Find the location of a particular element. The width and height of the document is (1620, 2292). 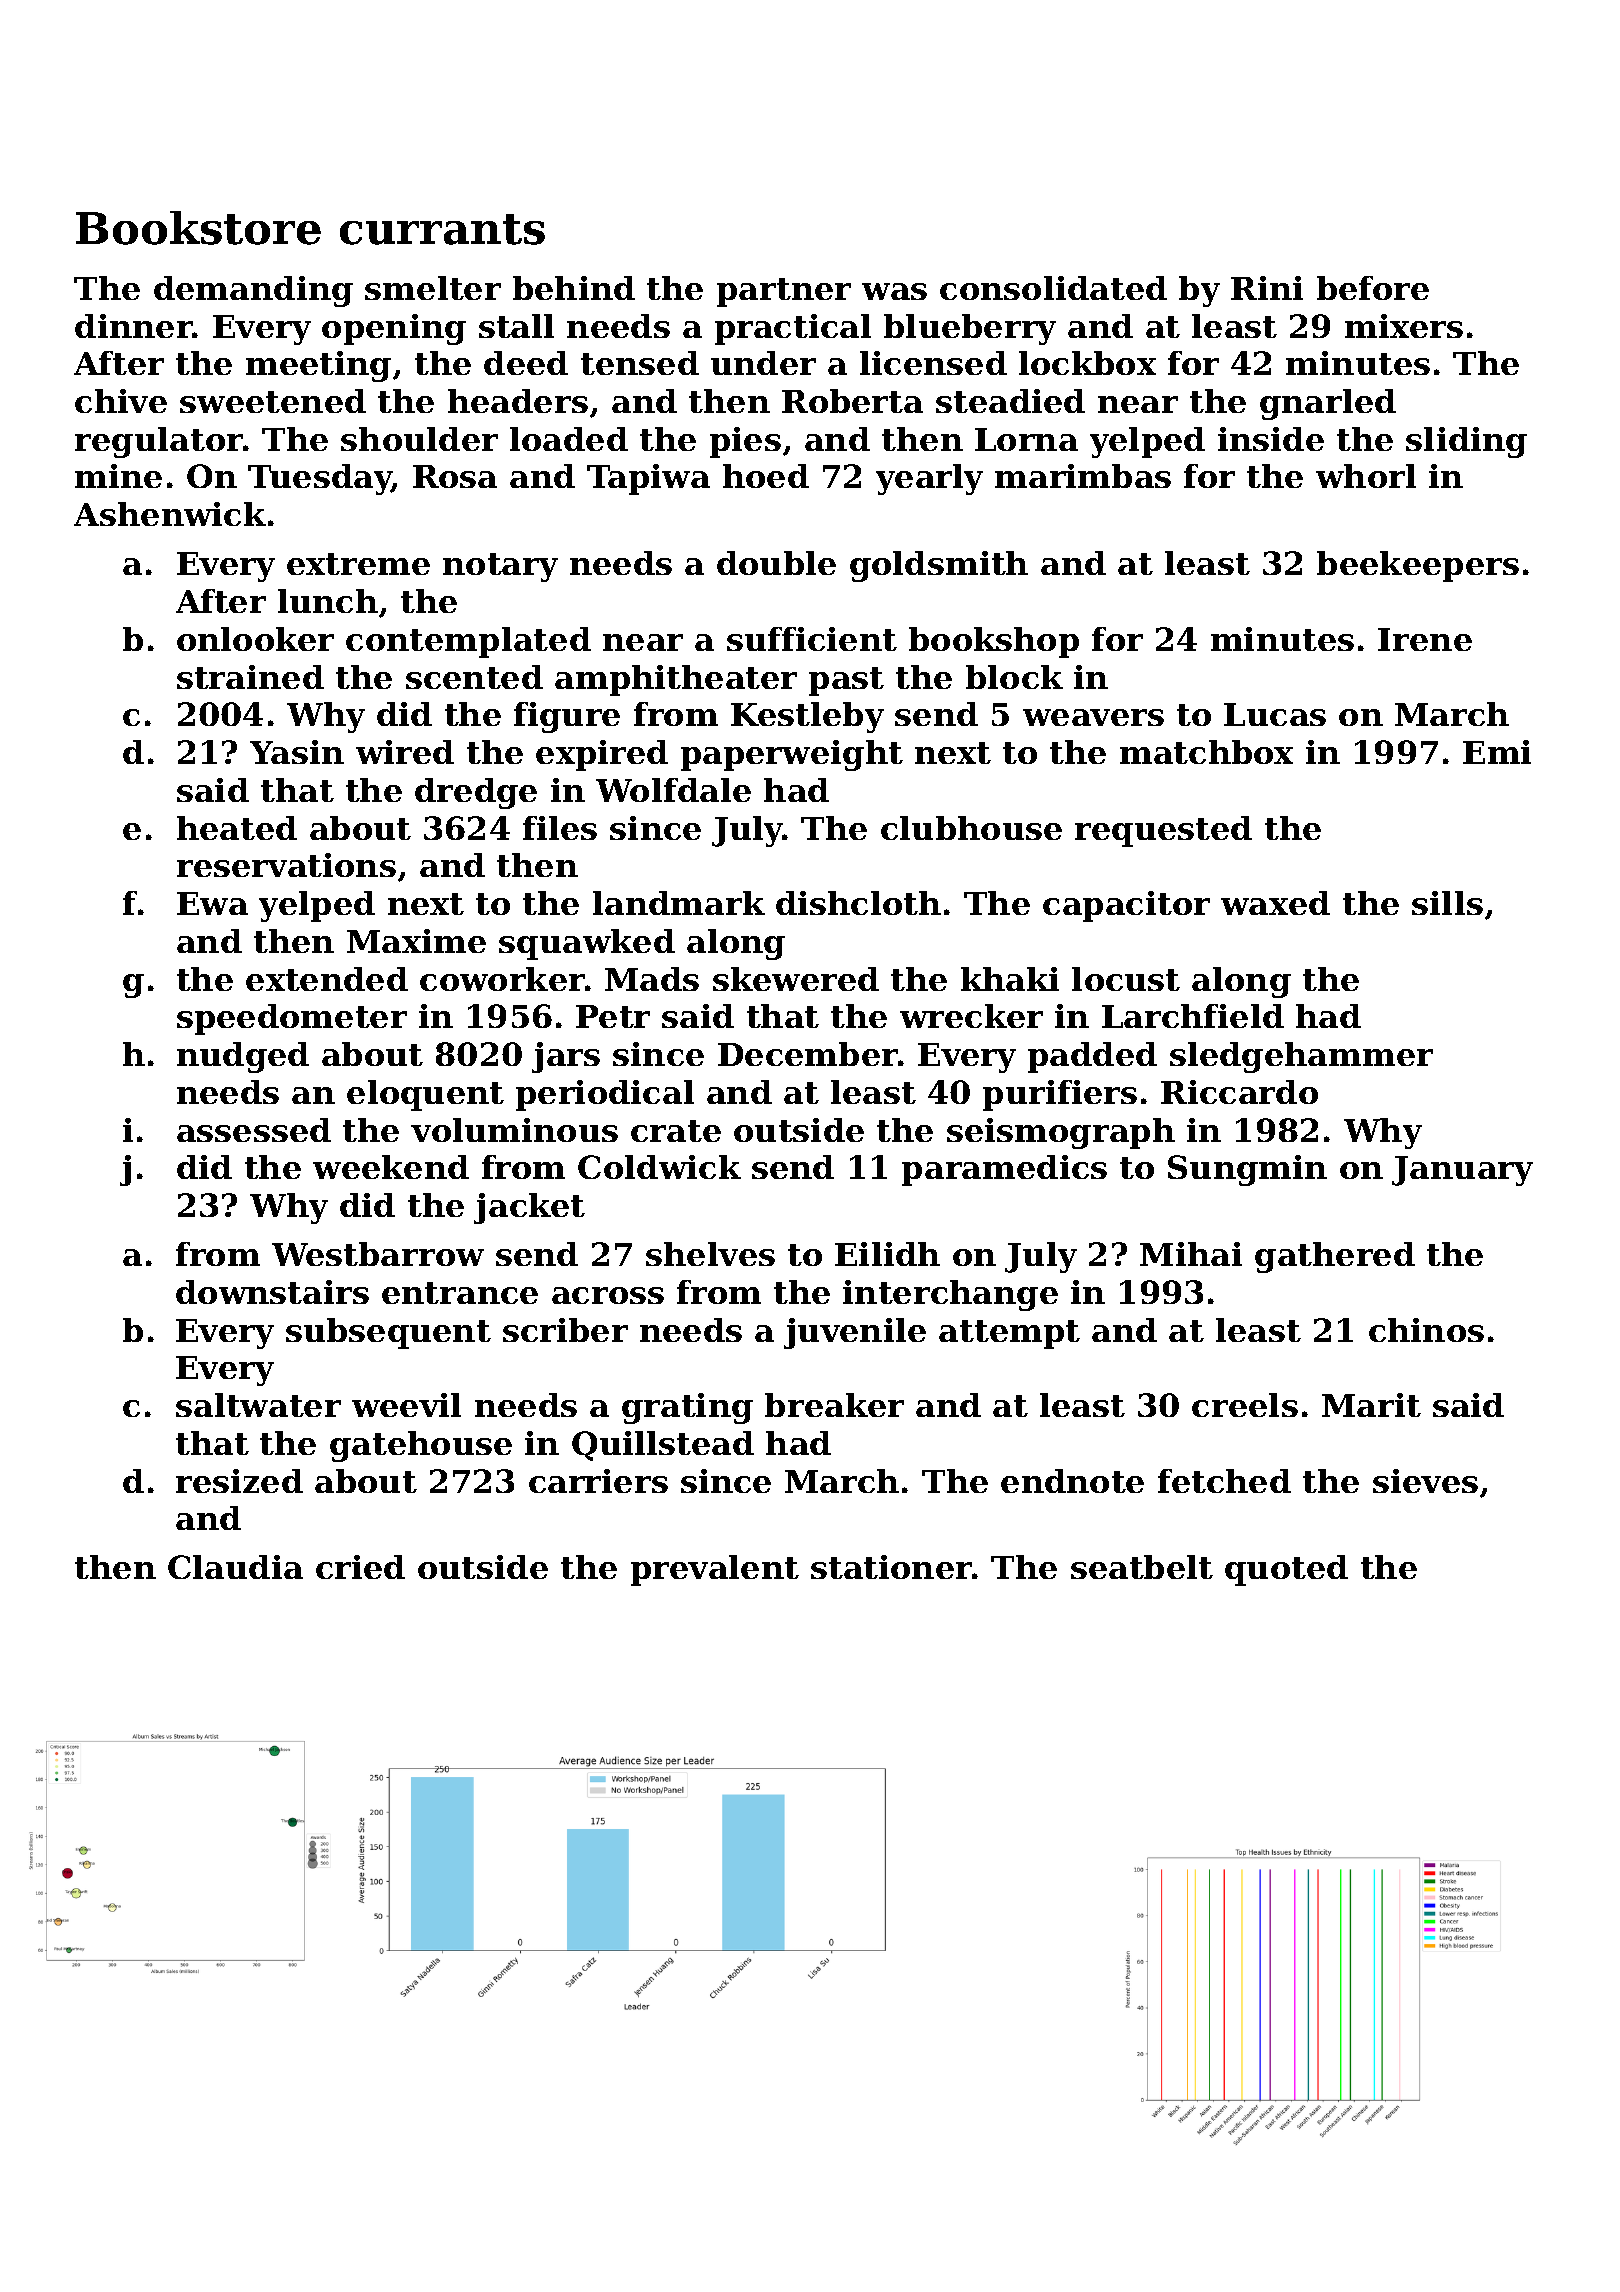

breaker is located at coordinates (834, 1405).
